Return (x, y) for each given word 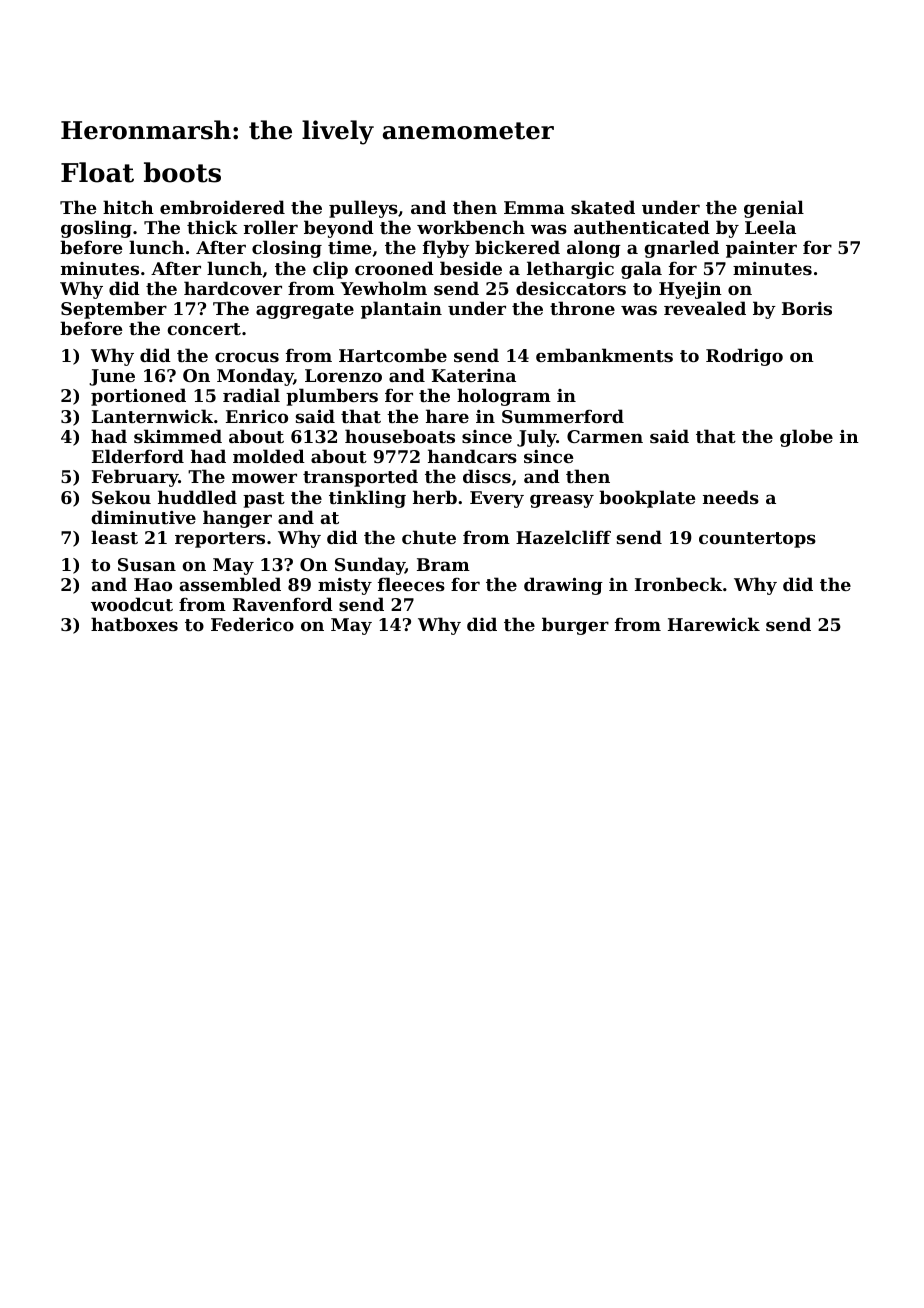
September (114, 310)
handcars (472, 456)
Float (97, 172)
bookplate (647, 499)
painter (761, 249)
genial (774, 209)
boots (182, 172)
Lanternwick (152, 416)
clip (330, 270)
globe (806, 438)
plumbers (332, 397)
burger (575, 626)
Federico (252, 624)
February (135, 478)
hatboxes (134, 624)
